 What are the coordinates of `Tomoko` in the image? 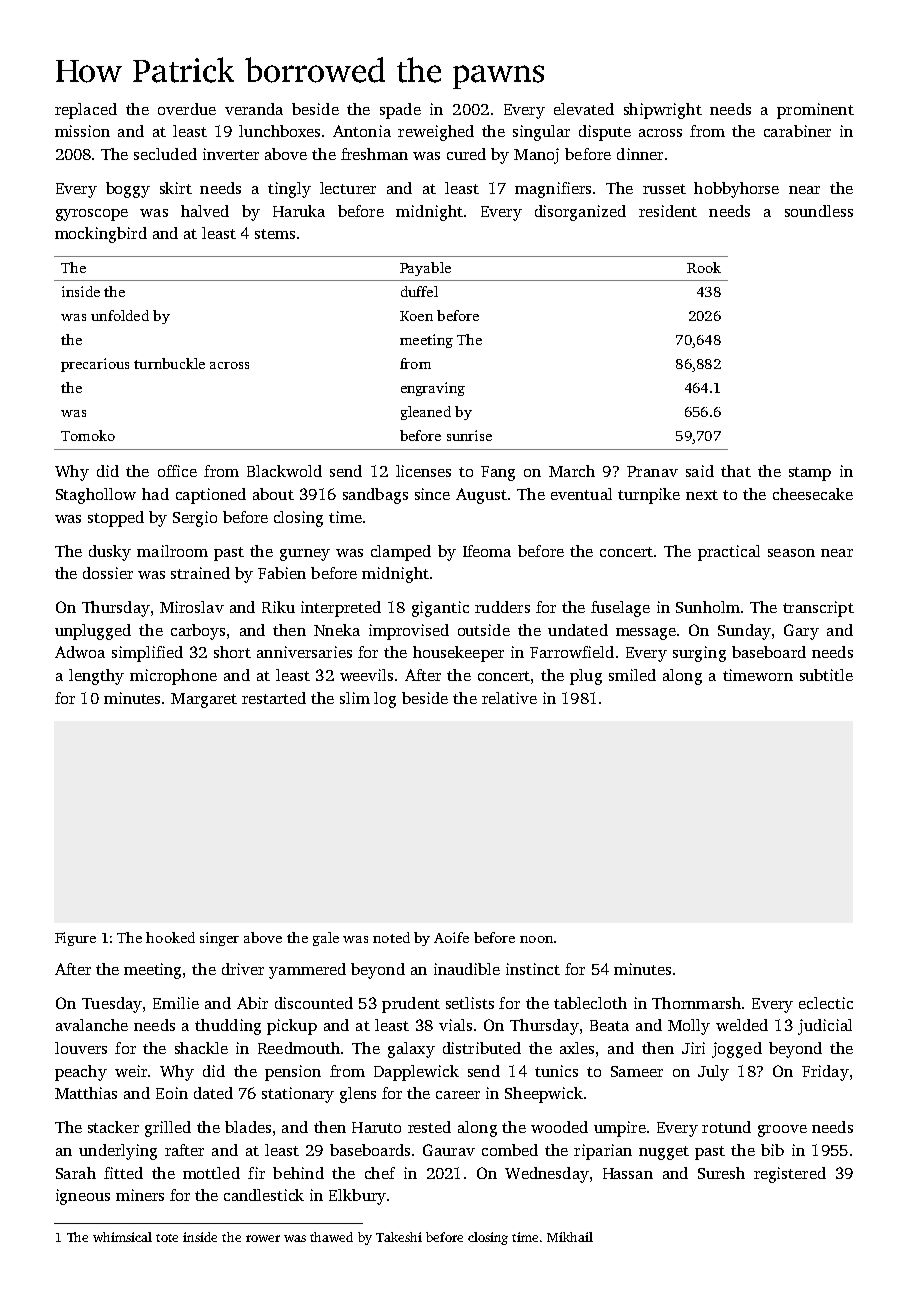 It's located at (88, 435).
